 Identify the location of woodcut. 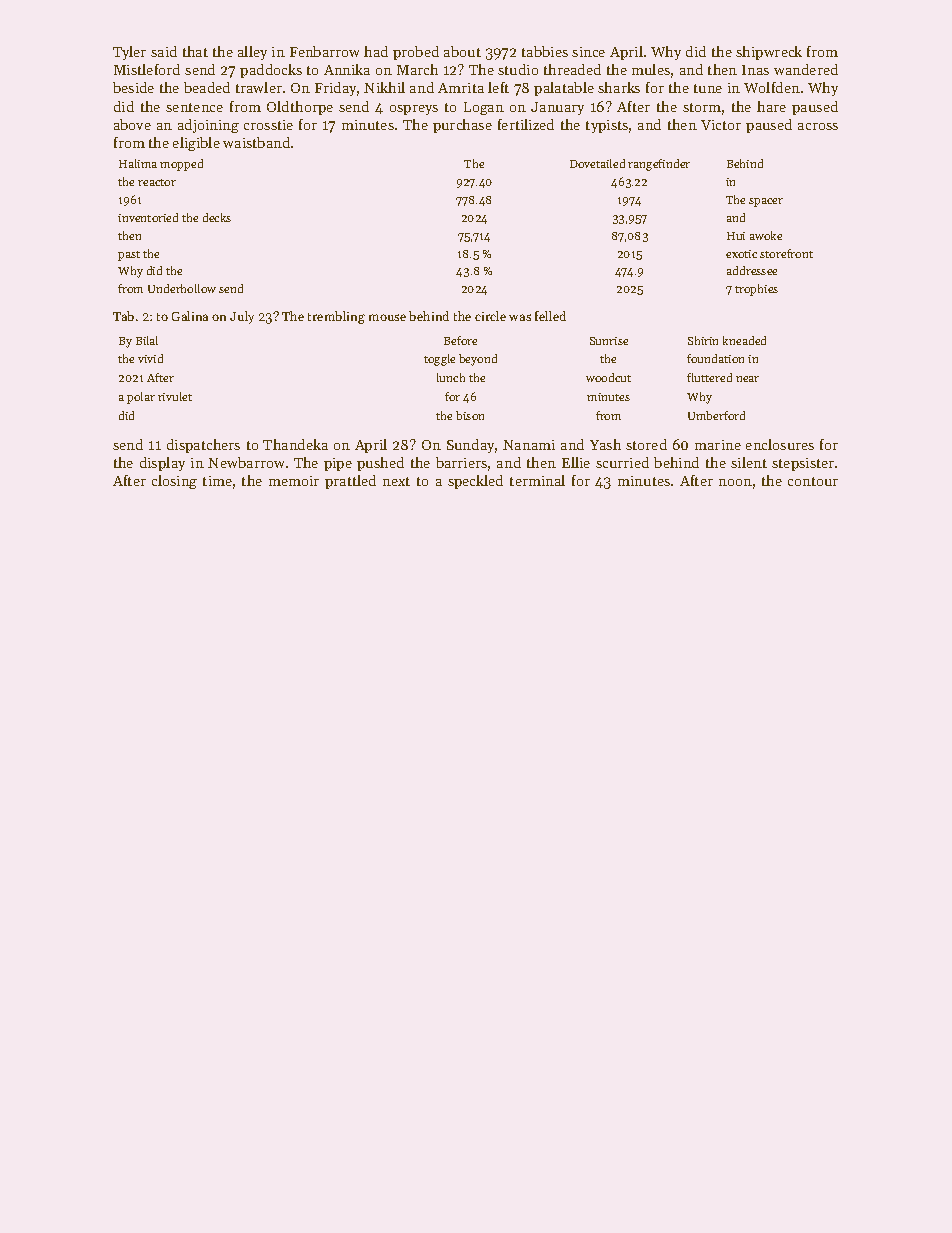
(608, 377).
